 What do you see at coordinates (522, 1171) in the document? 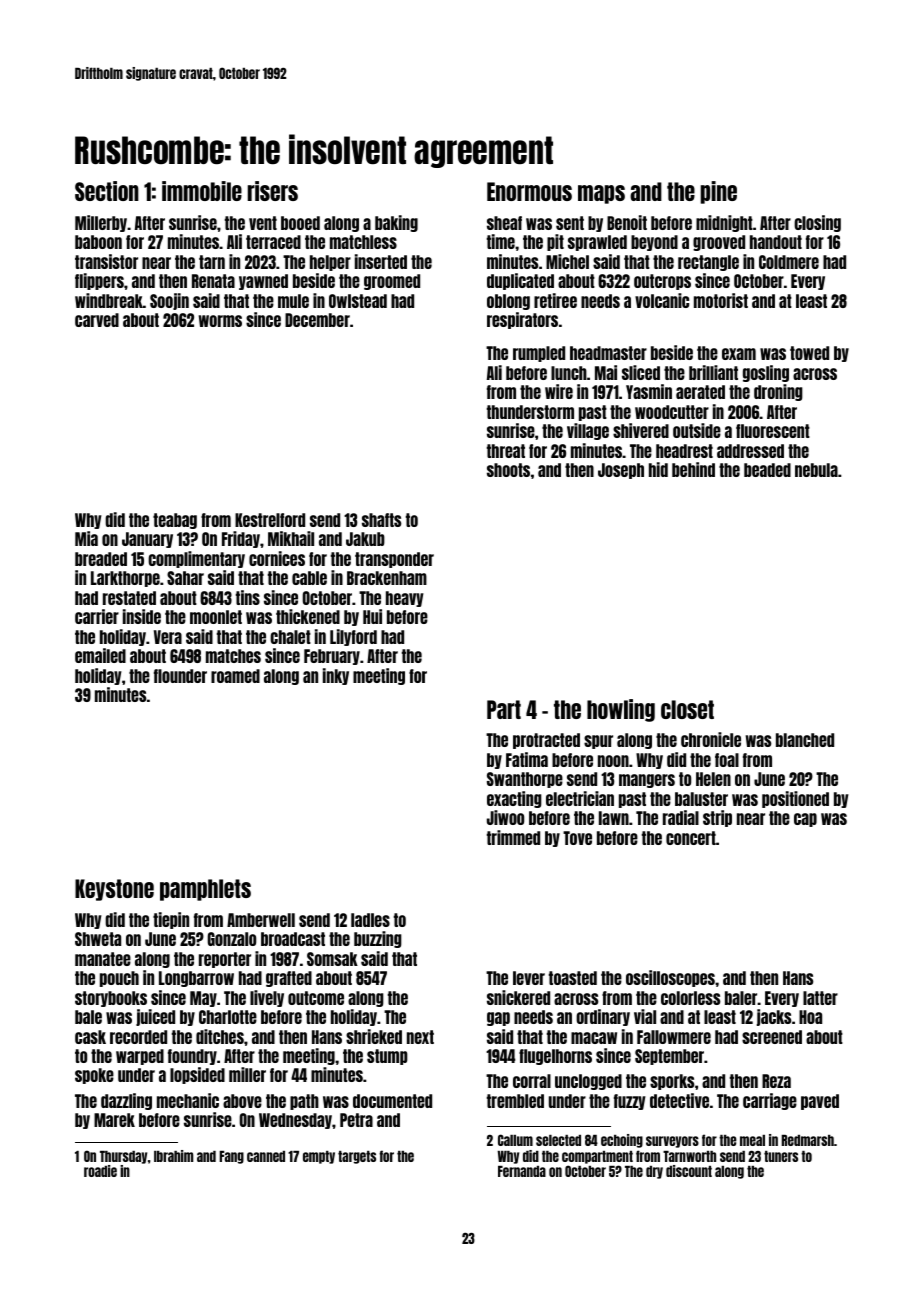
I see `Fernanda` at bounding box center [522, 1171].
